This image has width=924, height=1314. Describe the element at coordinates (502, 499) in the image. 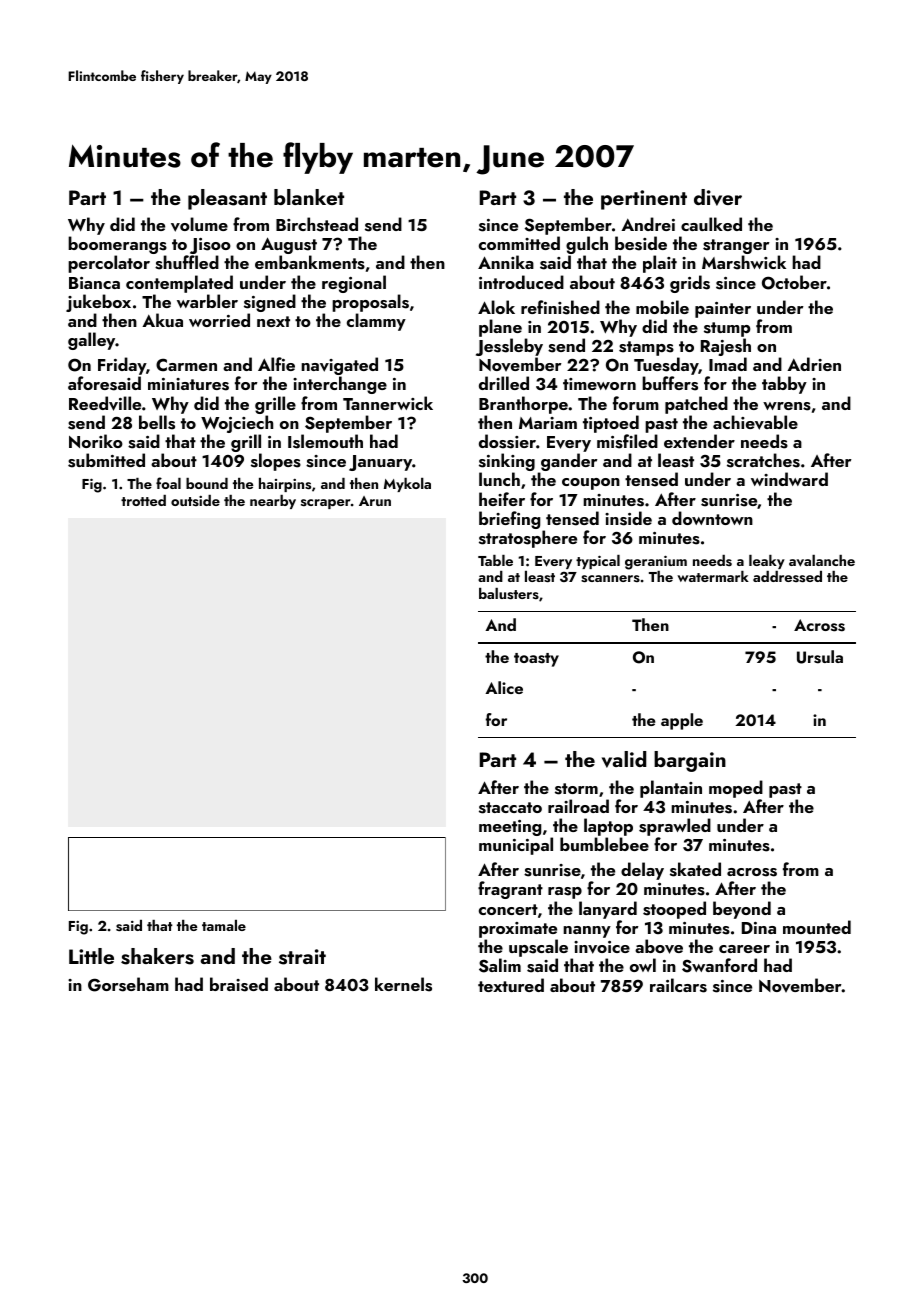

I see `heifer` at that location.
